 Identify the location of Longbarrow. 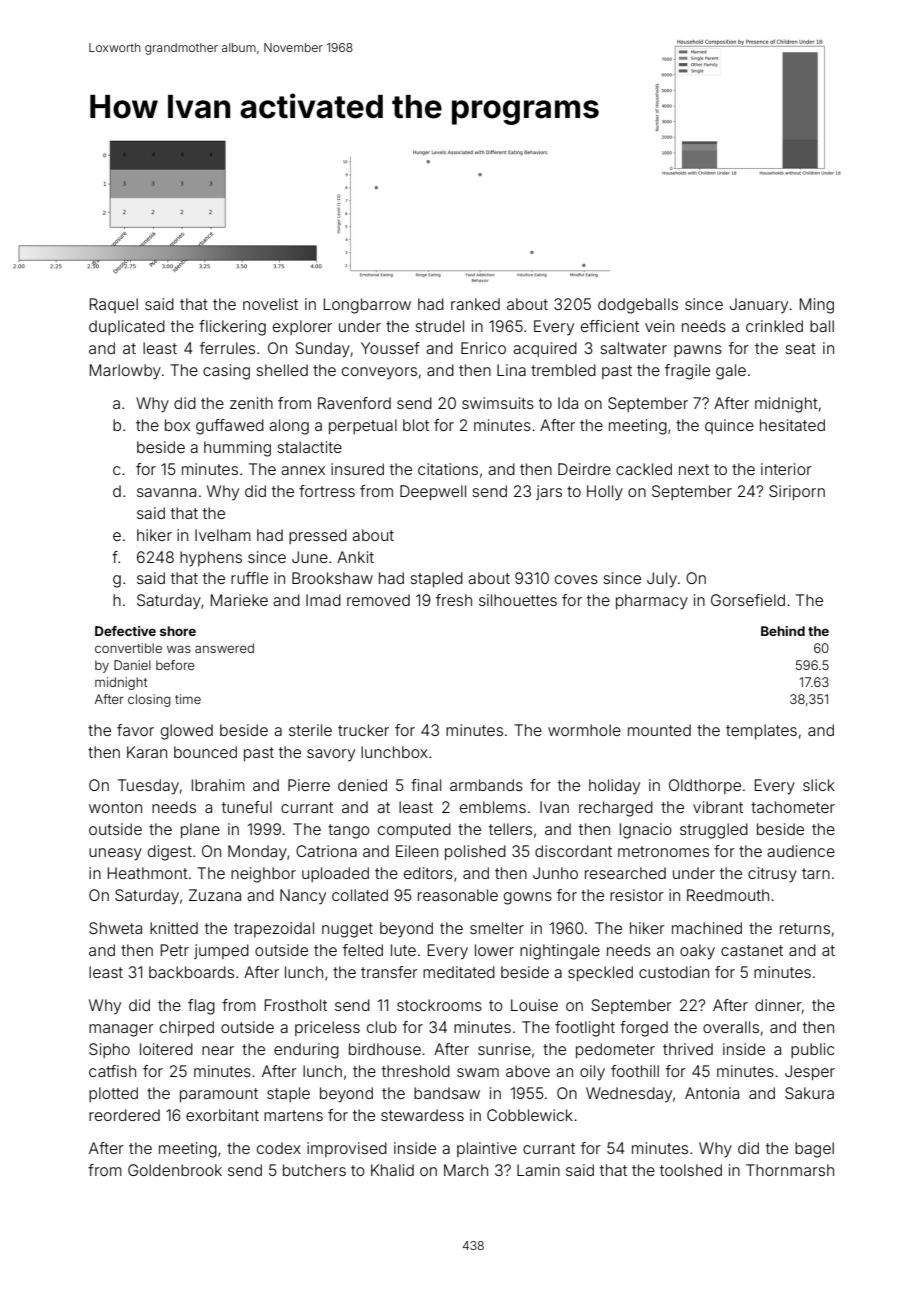
(367, 306).
